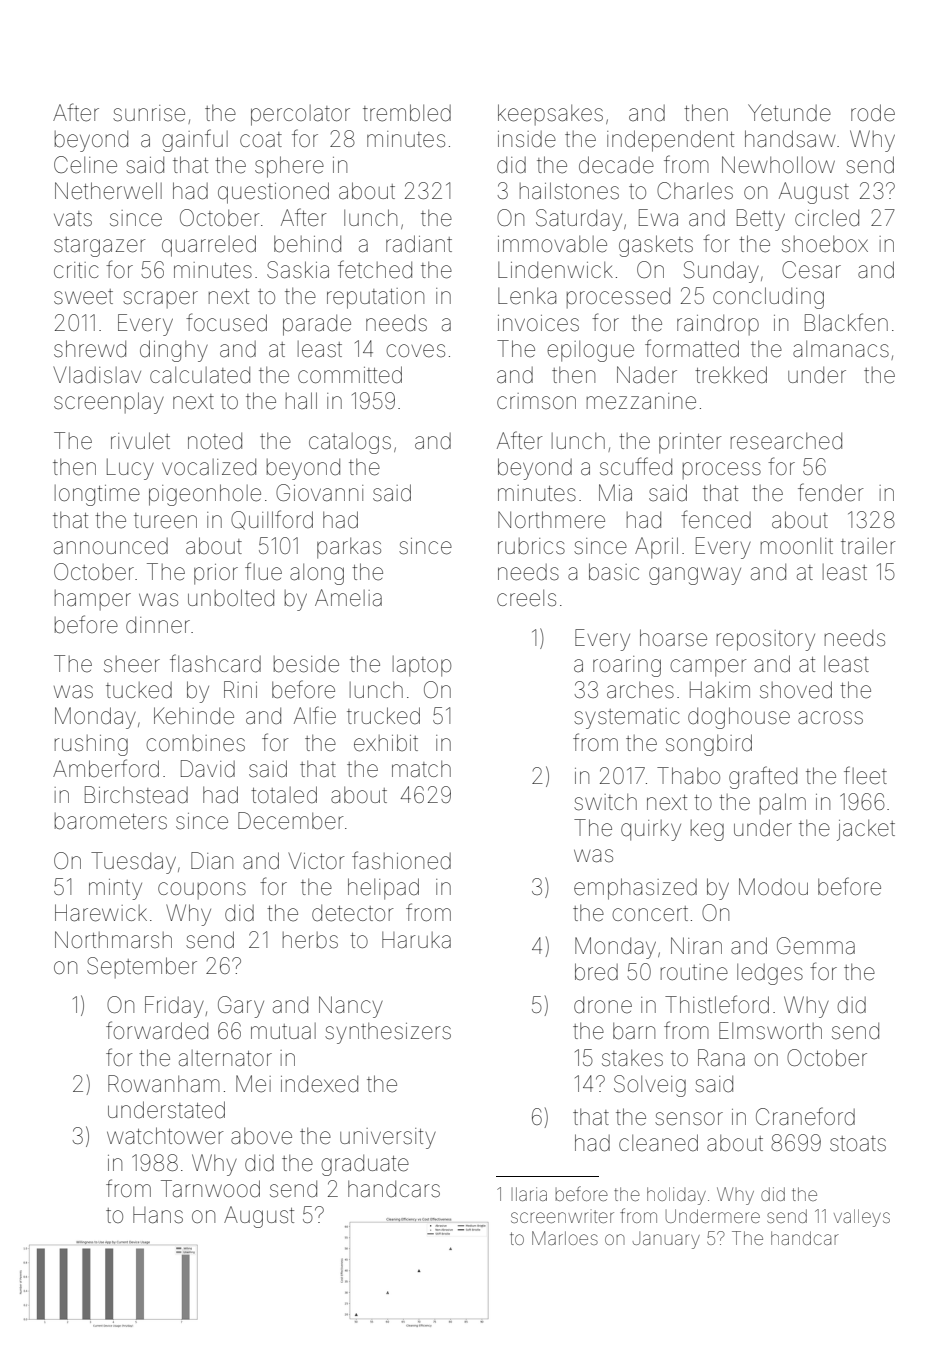  I want to click on crimson, so click(536, 401).
